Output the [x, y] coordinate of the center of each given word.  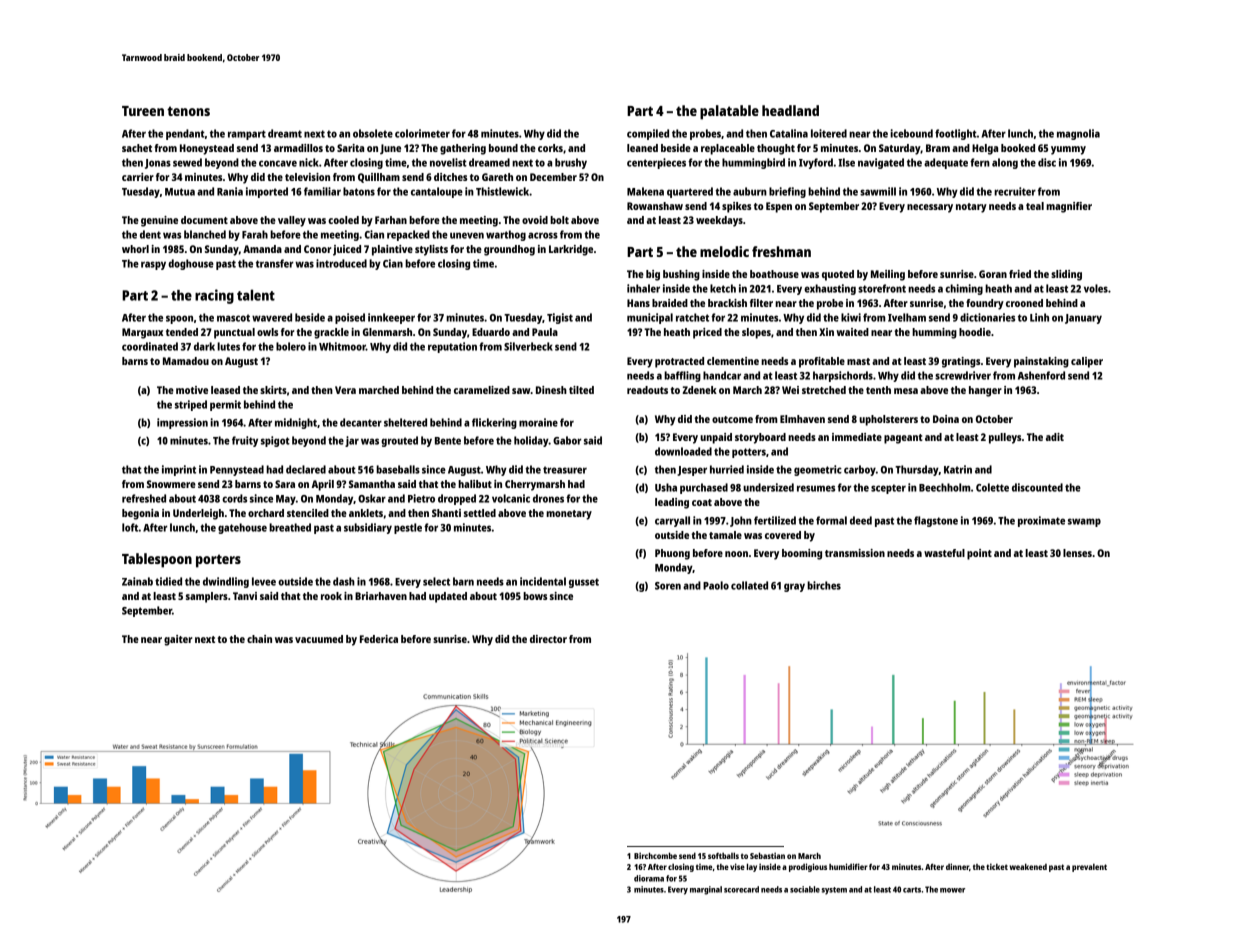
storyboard [760, 438]
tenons [188, 111]
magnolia [1078, 134]
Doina [946, 419]
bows [535, 596]
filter [761, 303]
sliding [1066, 275]
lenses [1077, 553]
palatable [729, 112]
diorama [649, 878]
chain [259, 639]
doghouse [191, 264]
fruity [245, 441]
